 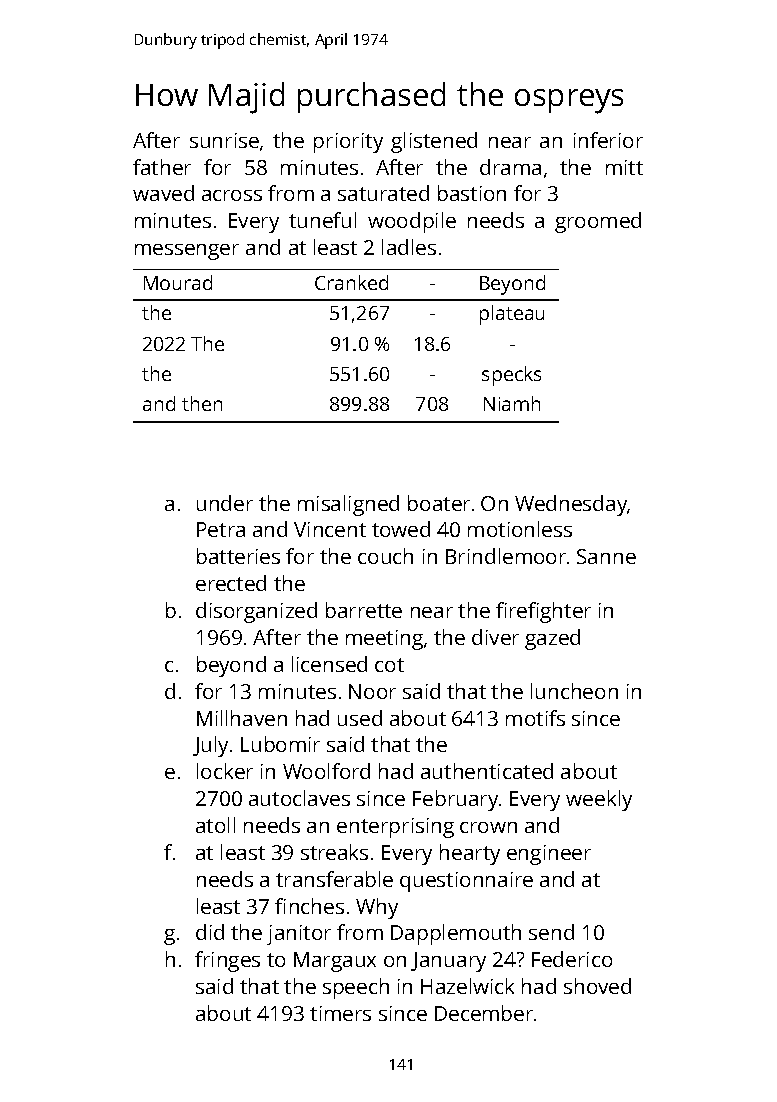 I want to click on disorganized, so click(x=256, y=612).
